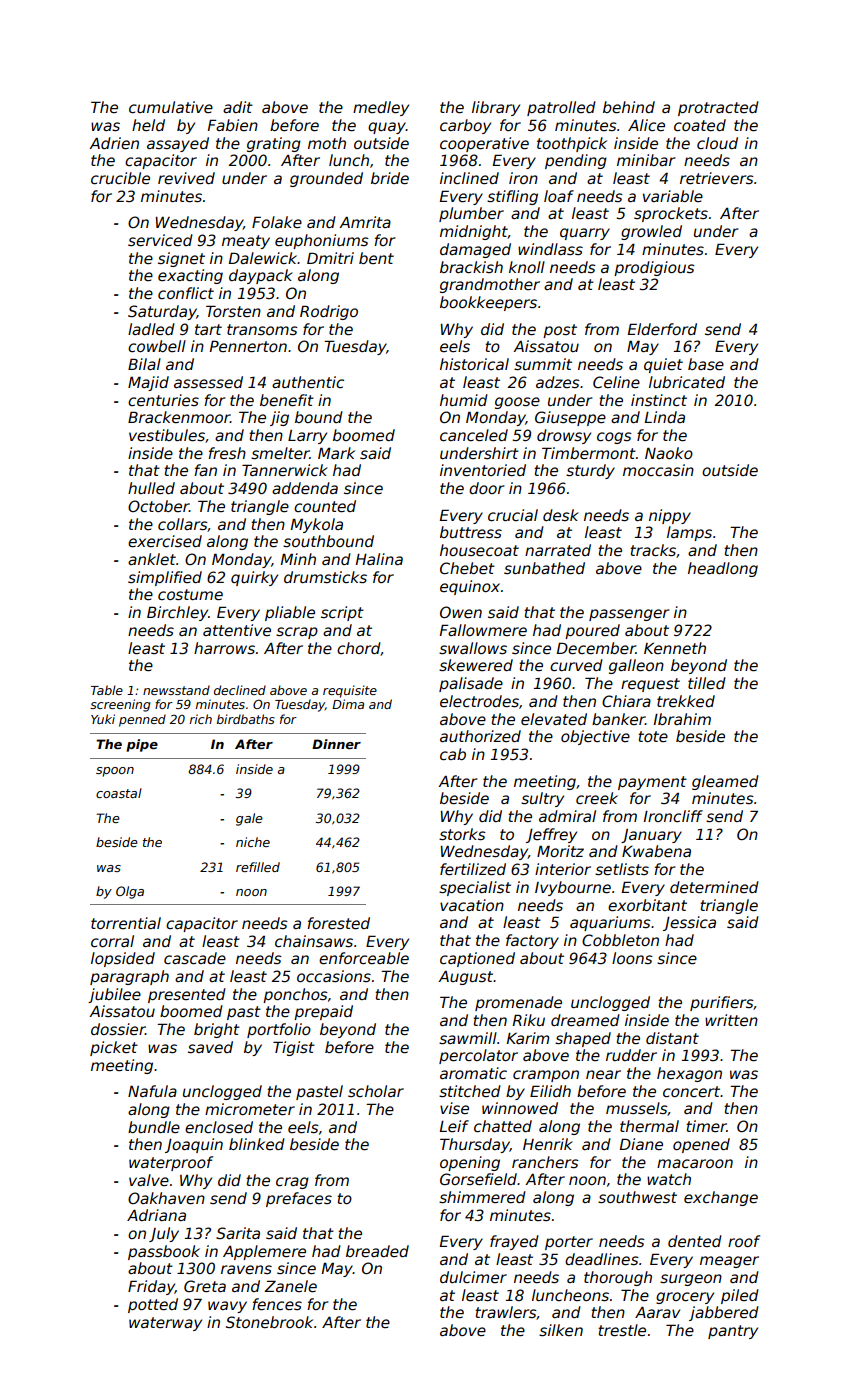 The image size is (849, 1400). What do you see at coordinates (636, 666) in the page?
I see `galleon` at bounding box center [636, 666].
